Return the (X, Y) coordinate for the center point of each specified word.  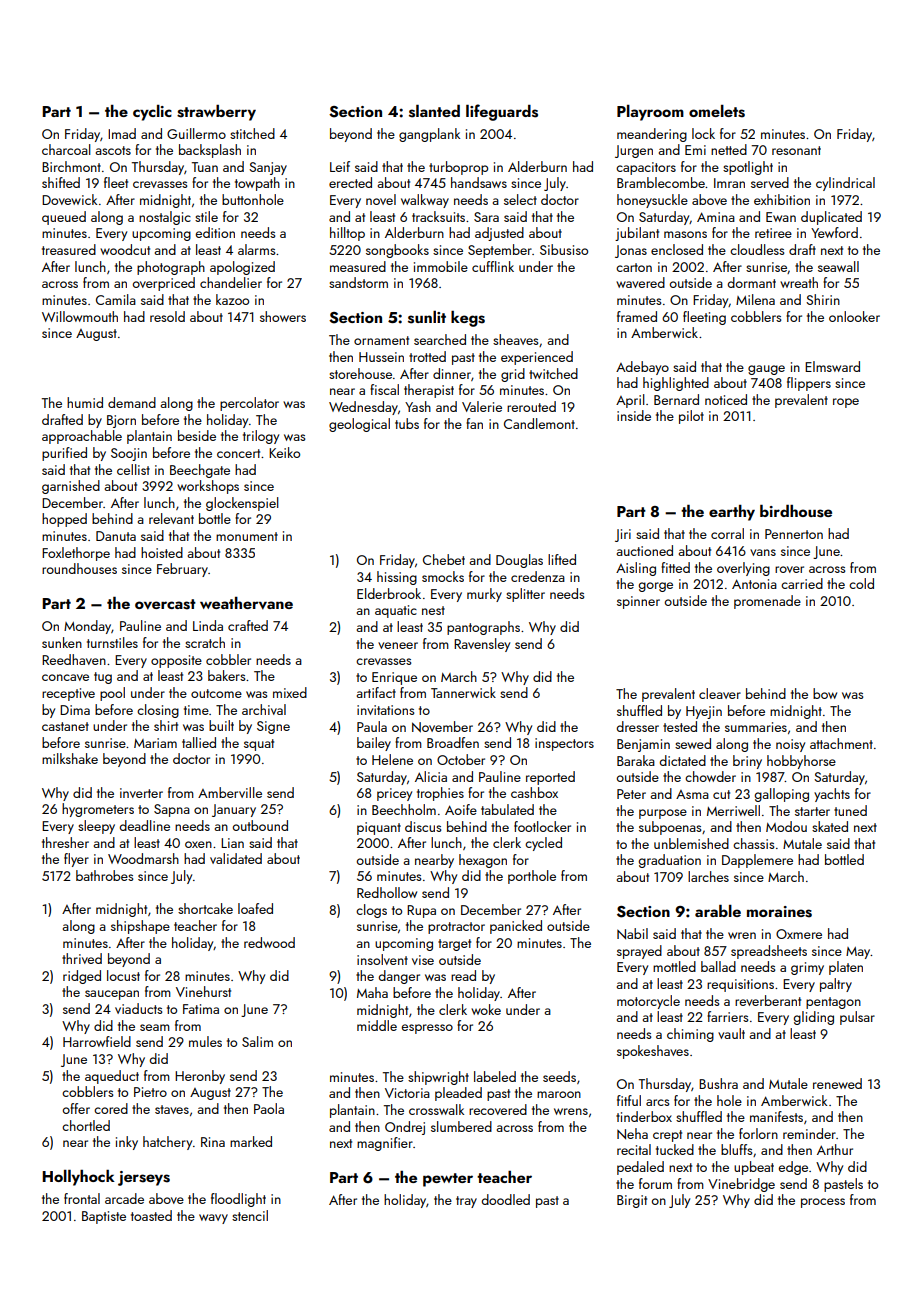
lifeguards (502, 112)
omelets (717, 111)
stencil (250, 1215)
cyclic (152, 113)
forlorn (758, 1133)
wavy (213, 1219)
